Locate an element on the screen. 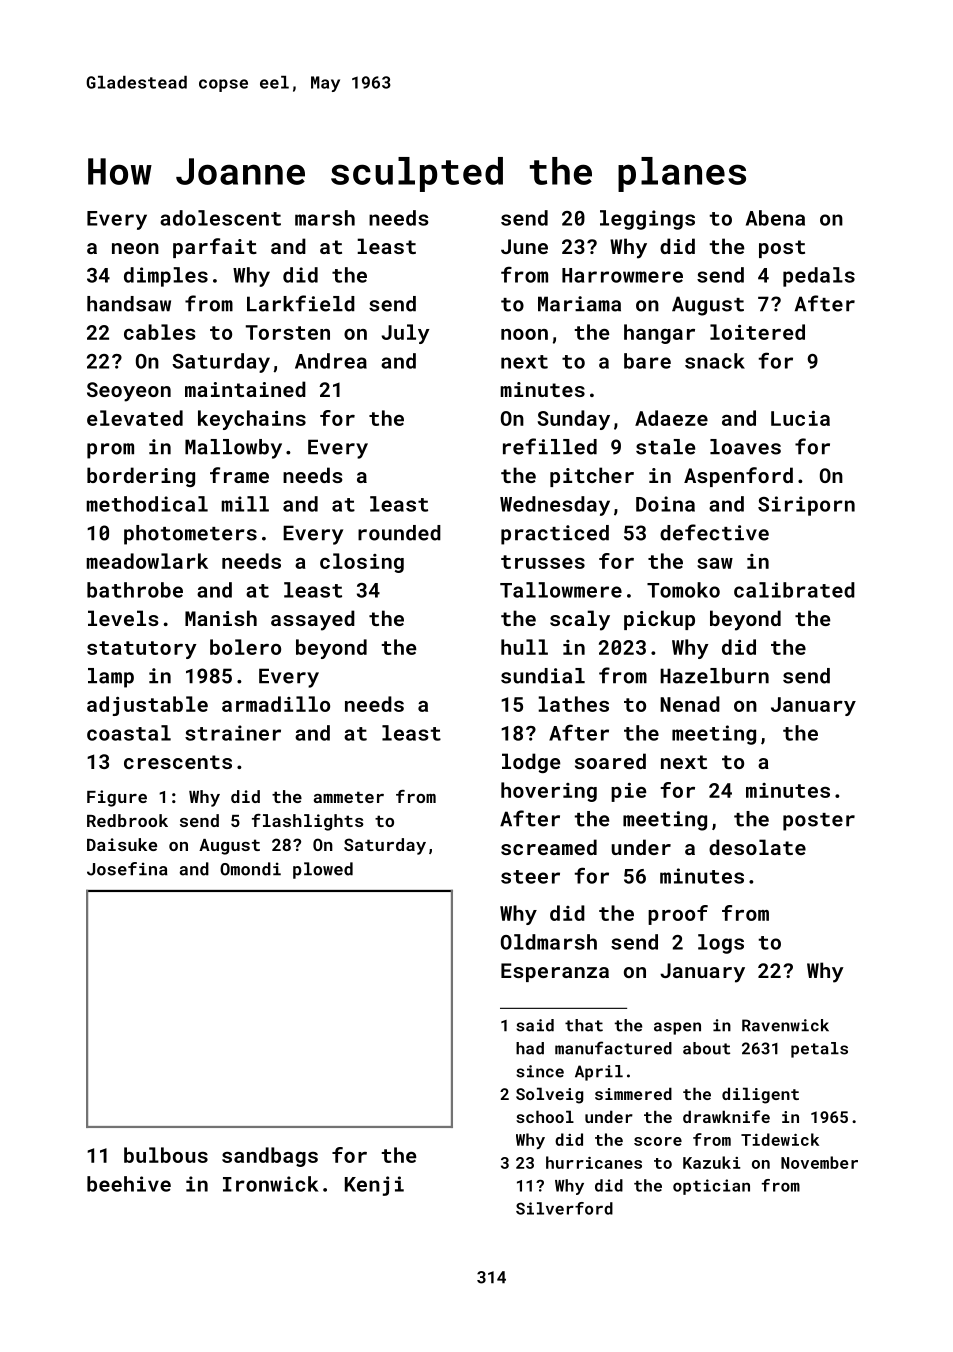 The image size is (953, 1352). Omondi is located at coordinates (250, 869).
